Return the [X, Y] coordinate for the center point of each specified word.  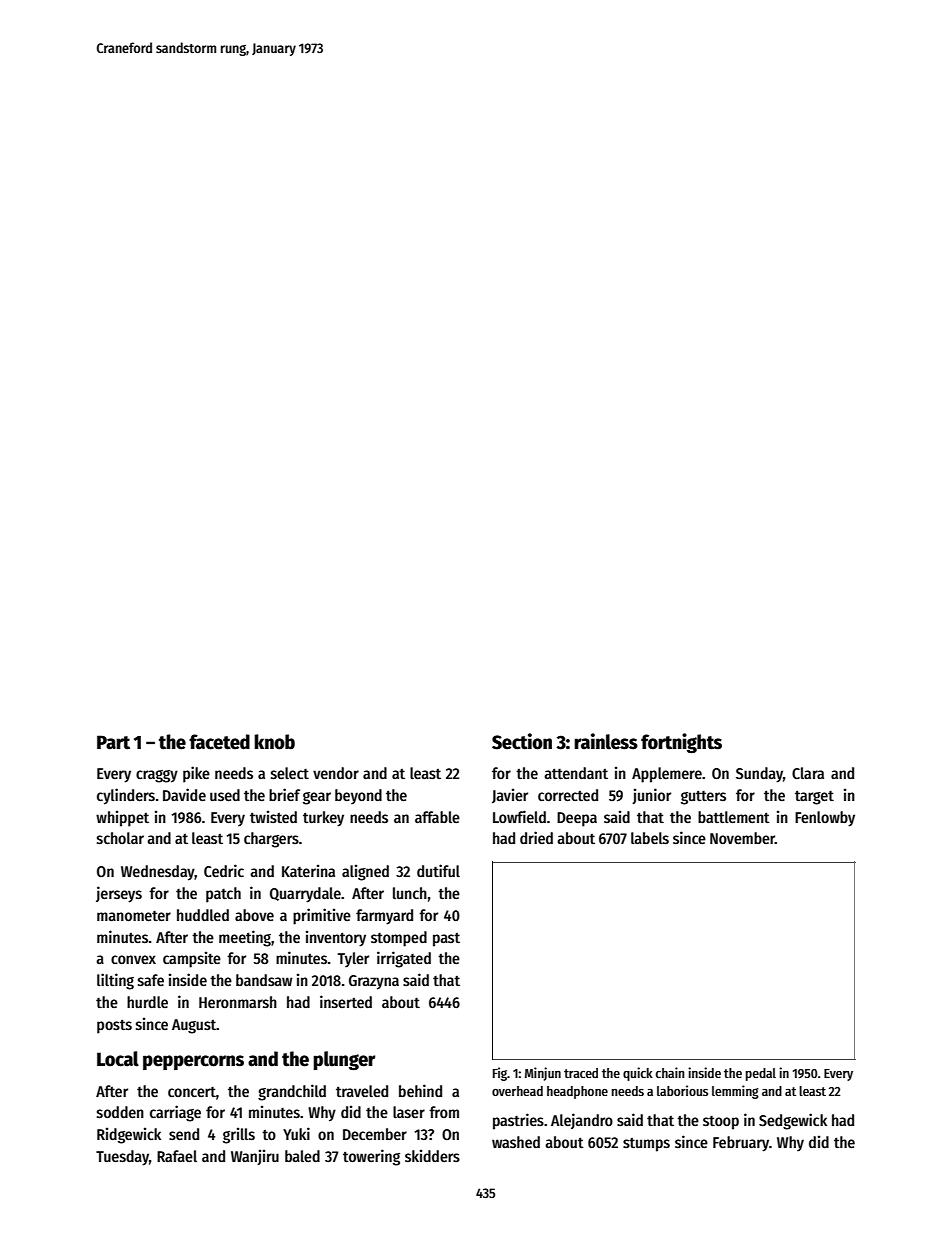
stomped [399, 939]
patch [223, 895]
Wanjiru [255, 1157]
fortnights [681, 743]
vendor [336, 773]
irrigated [404, 959]
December [375, 1134]
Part [113, 742]
